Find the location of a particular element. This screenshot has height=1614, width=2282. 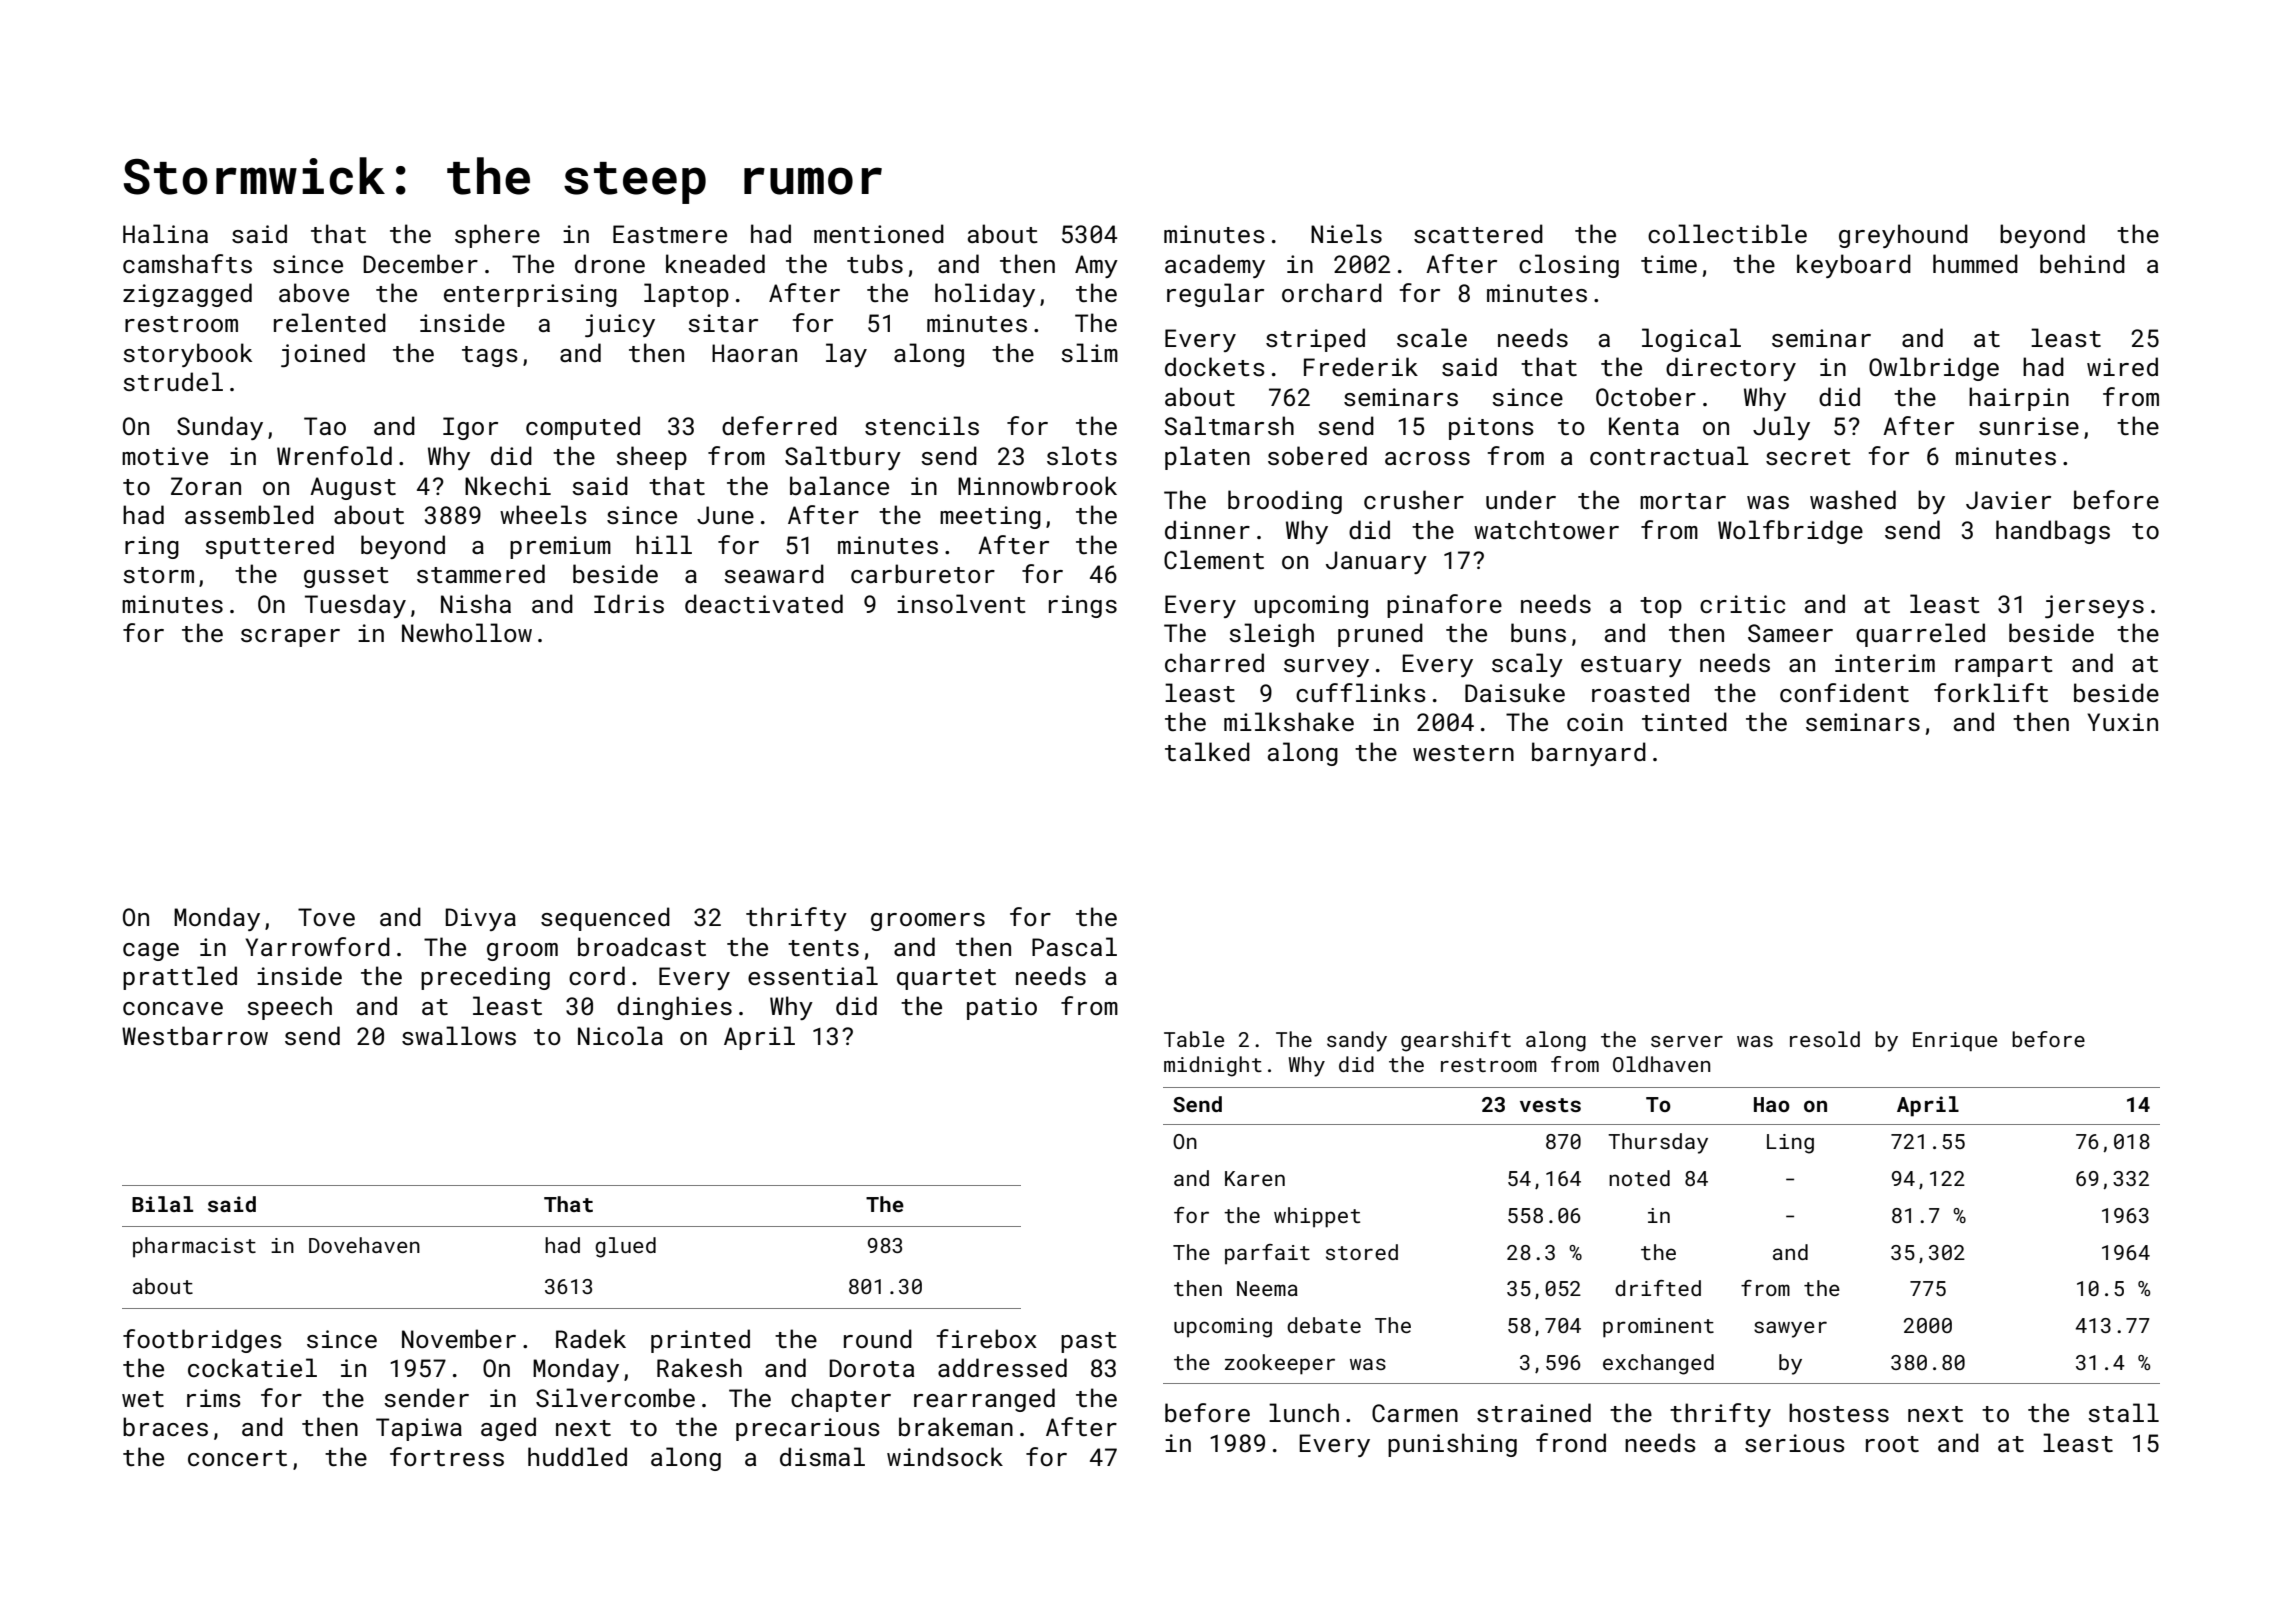

western is located at coordinates (1463, 753).
